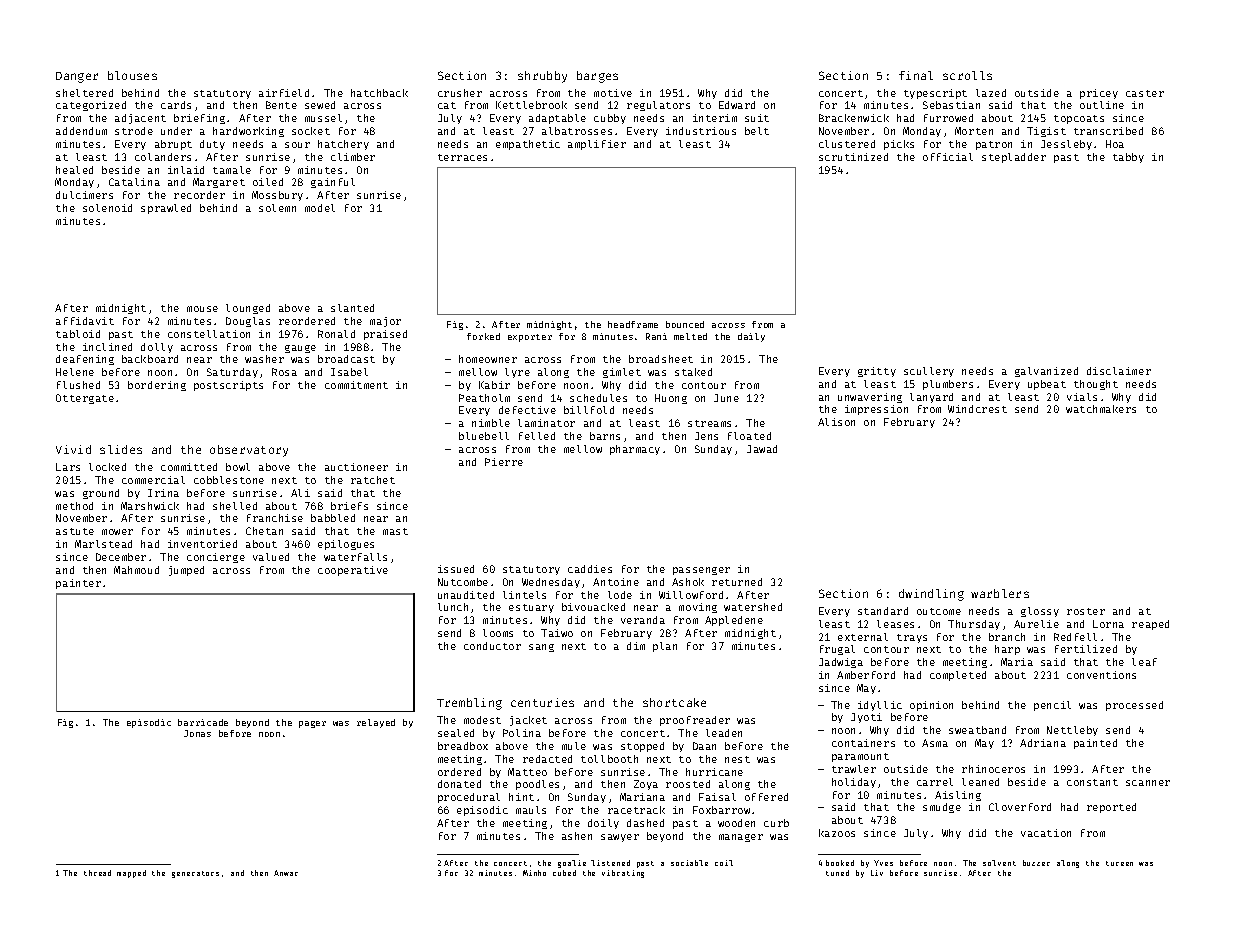  What do you see at coordinates (248, 132) in the page?
I see `hardworking` at bounding box center [248, 132].
